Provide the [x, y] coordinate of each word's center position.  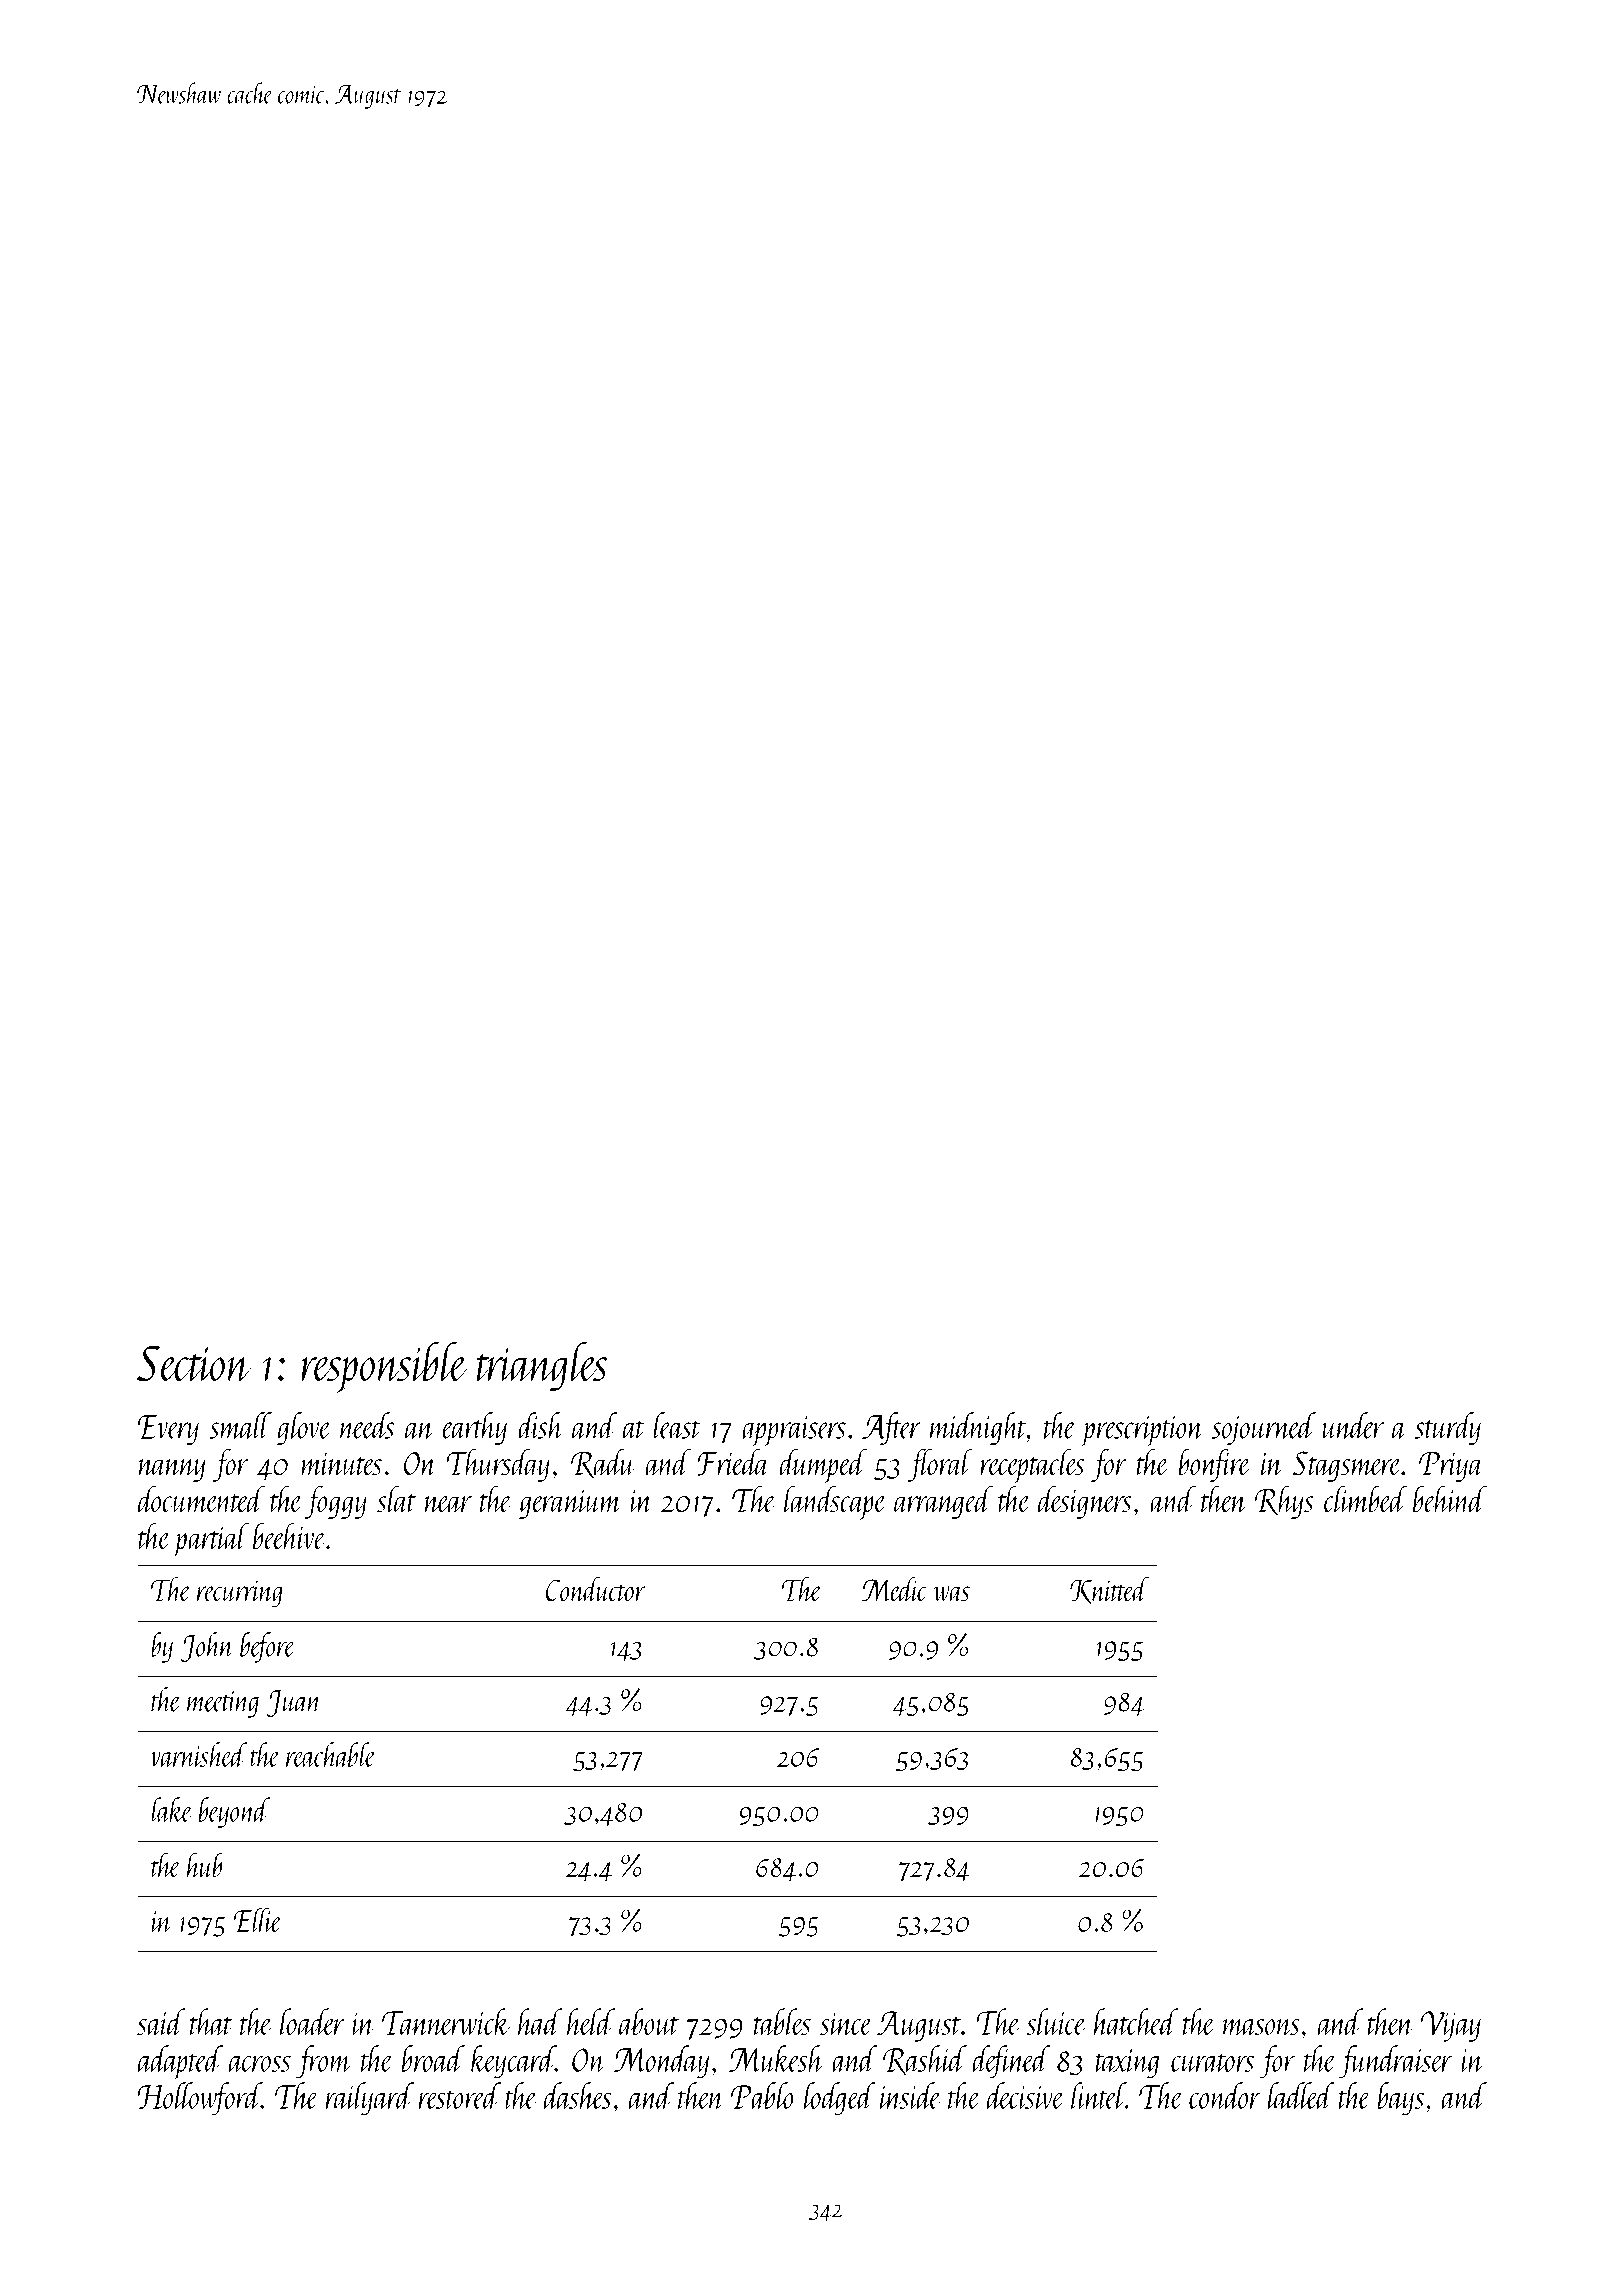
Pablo [762, 2095]
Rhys [1284, 1502]
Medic [894, 1589]
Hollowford [200, 2099]
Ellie [258, 1919]
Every [168, 1430]
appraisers [794, 1431]
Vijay [1451, 2026]
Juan [294, 1704]
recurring [240, 1594]
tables [782, 2021]
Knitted [1109, 1590]
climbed [1366, 1499]
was [952, 1594]
